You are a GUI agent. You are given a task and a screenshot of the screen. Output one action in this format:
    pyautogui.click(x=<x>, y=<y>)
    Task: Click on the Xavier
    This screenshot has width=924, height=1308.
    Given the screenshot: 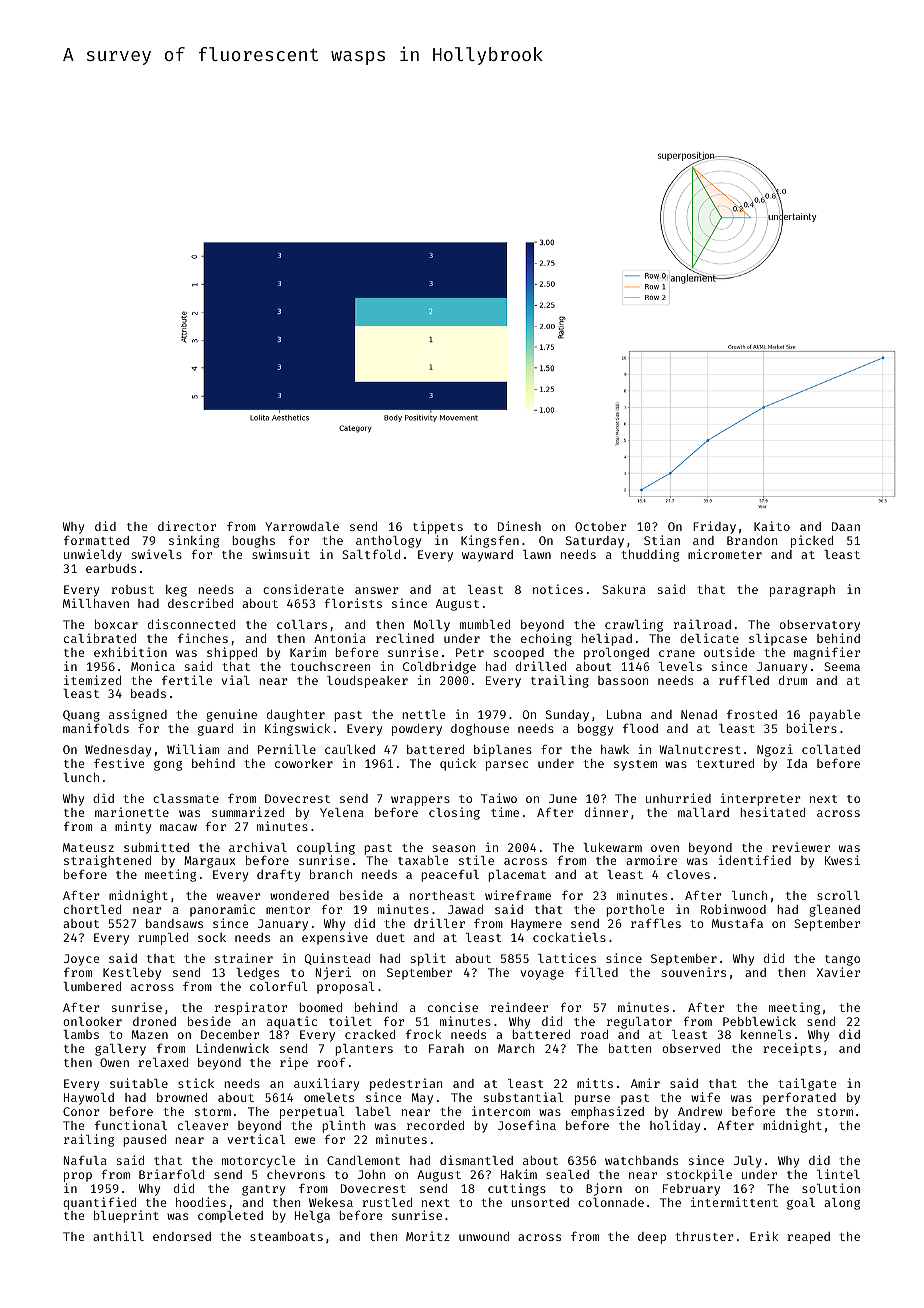 What is the action you would take?
    pyautogui.click(x=838, y=972)
